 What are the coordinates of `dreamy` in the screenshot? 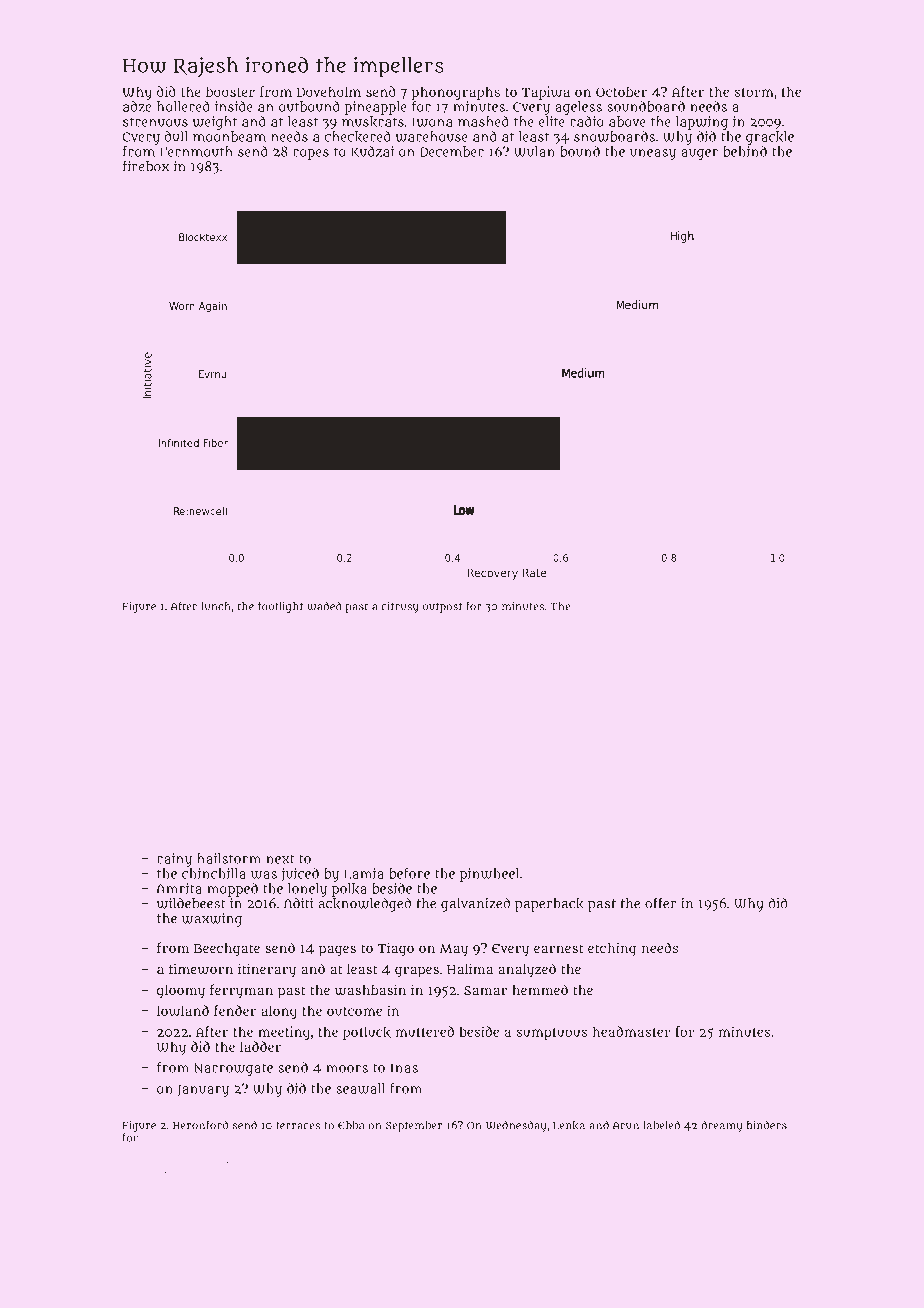 It's located at (721, 1126).
